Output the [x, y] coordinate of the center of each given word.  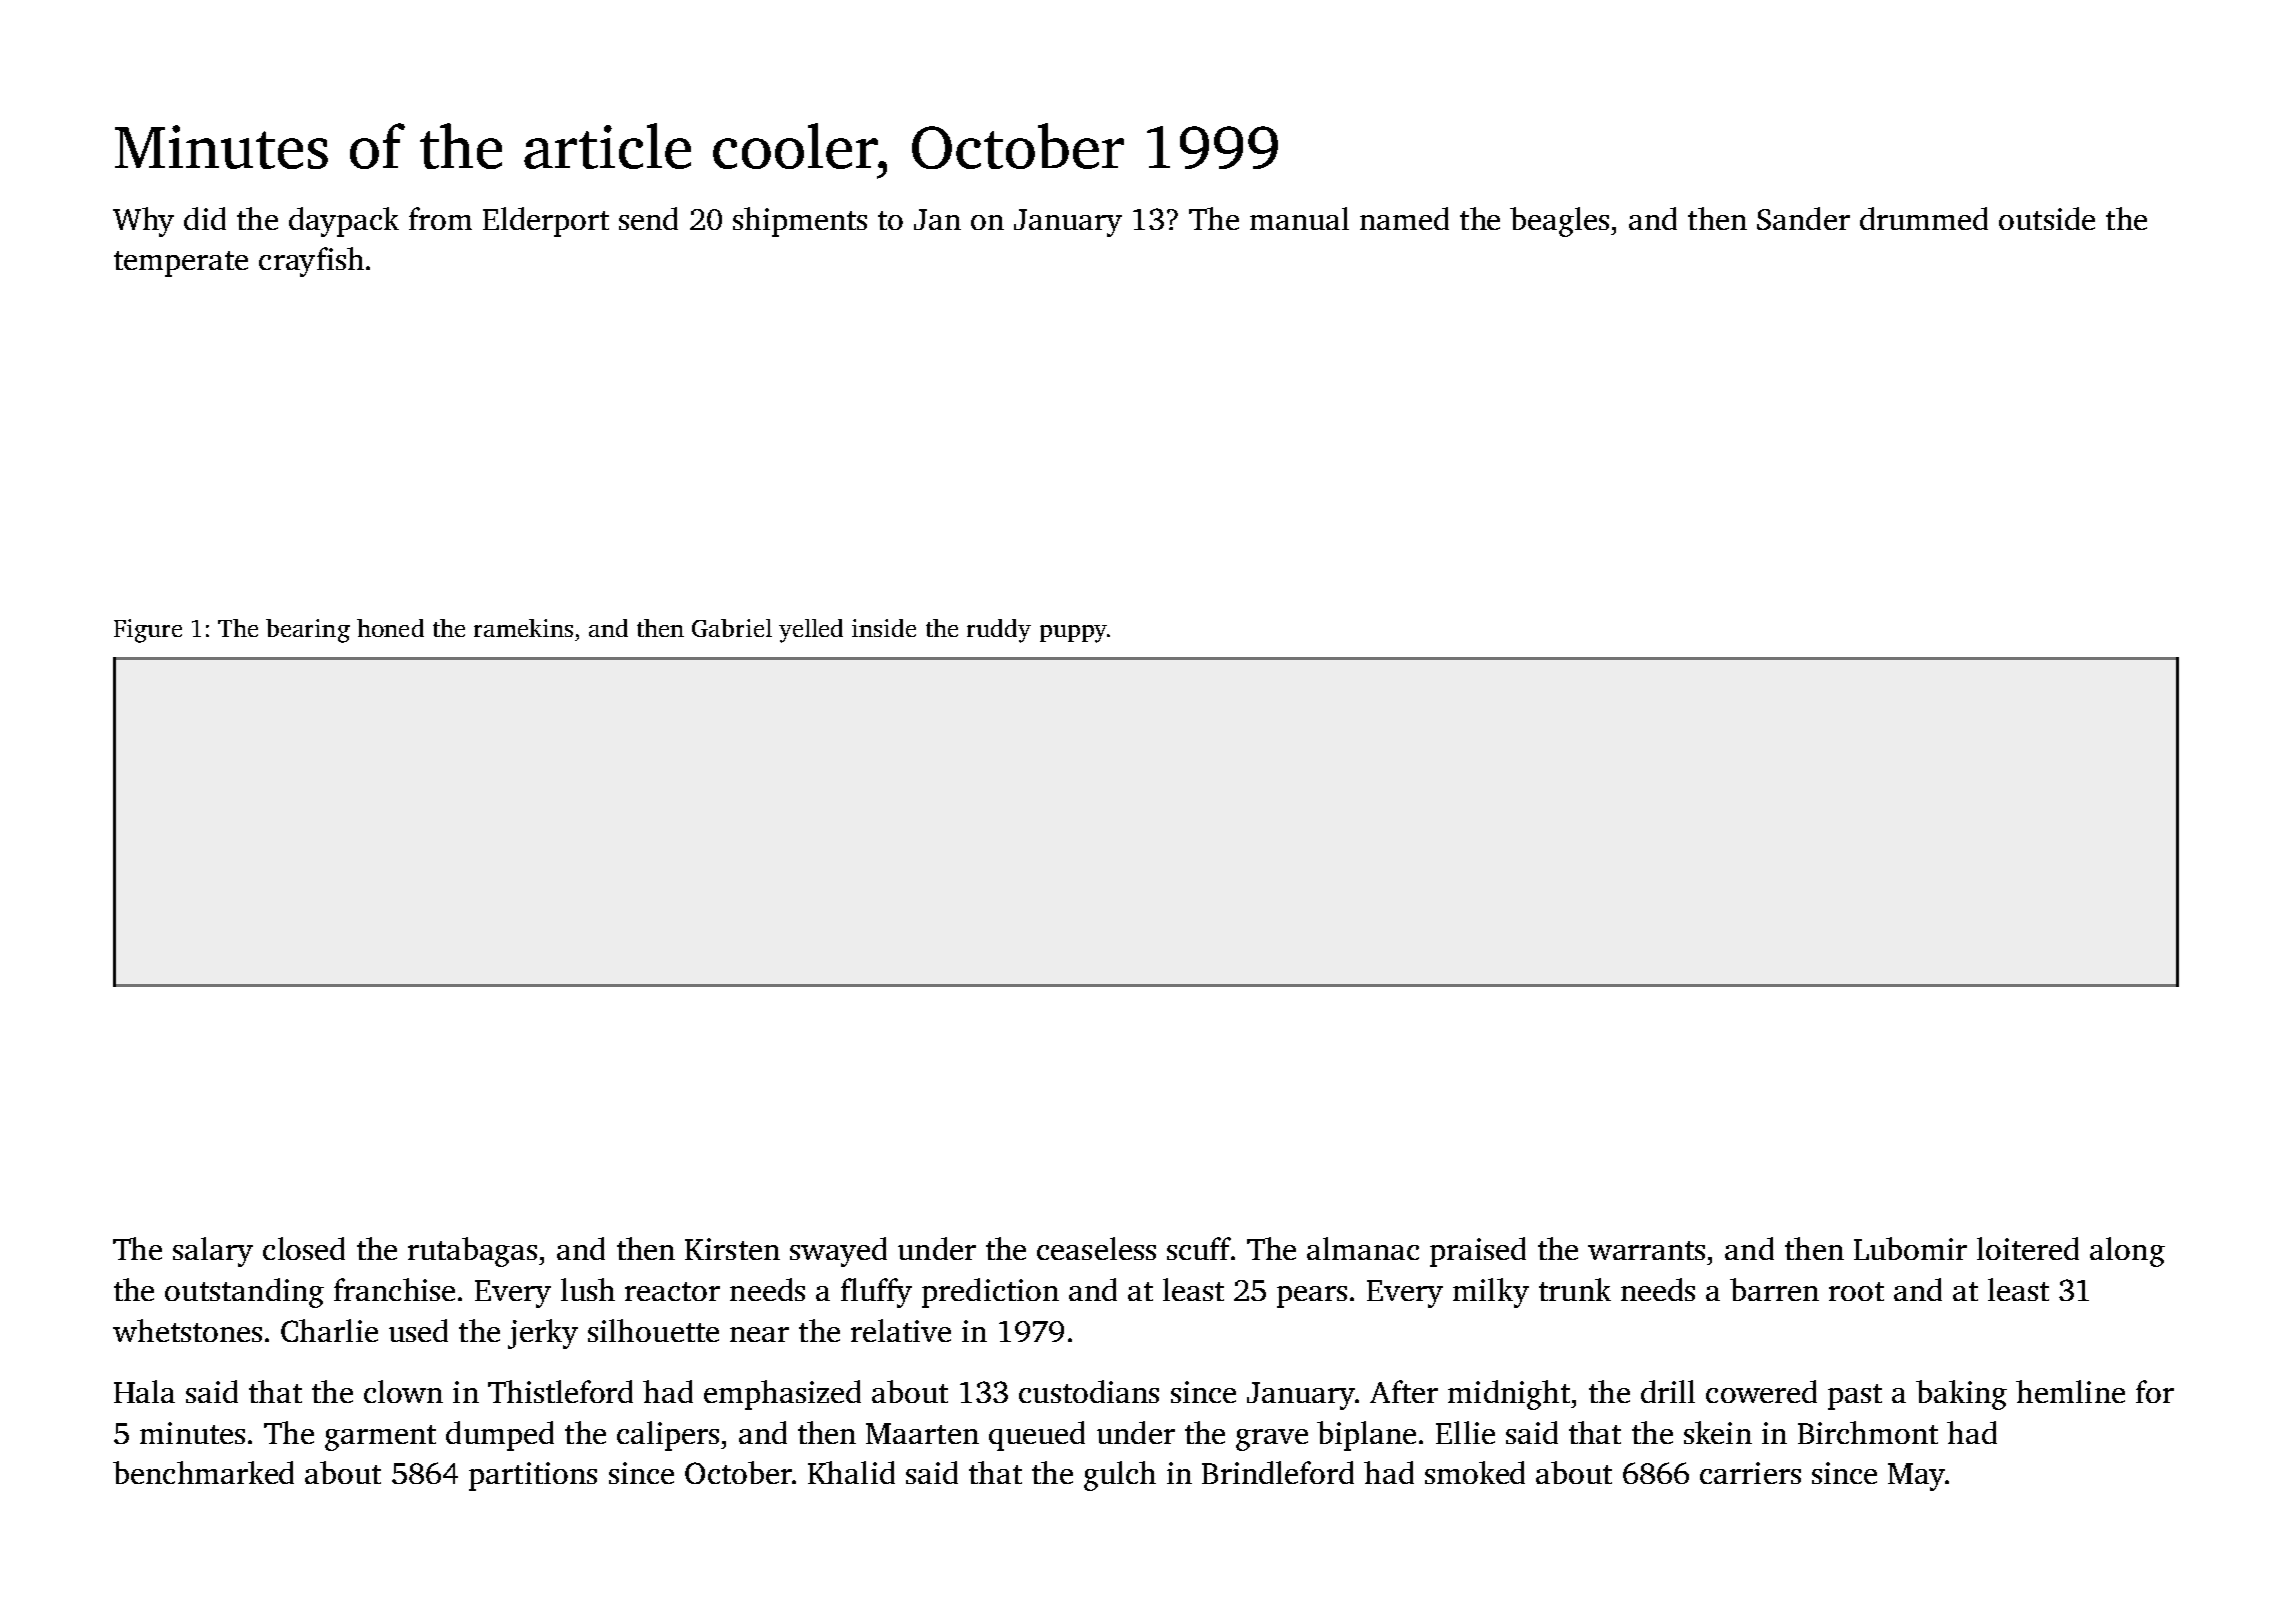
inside [884, 628]
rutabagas [472, 1252]
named [1404, 218]
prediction [990, 1293]
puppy [1073, 634]
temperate [181, 264]
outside [2047, 218]
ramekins [523, 628]
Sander [1803, 218]
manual [1299, 218]
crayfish [311, 262]
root [1856, 1291]
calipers [668, 1436]
